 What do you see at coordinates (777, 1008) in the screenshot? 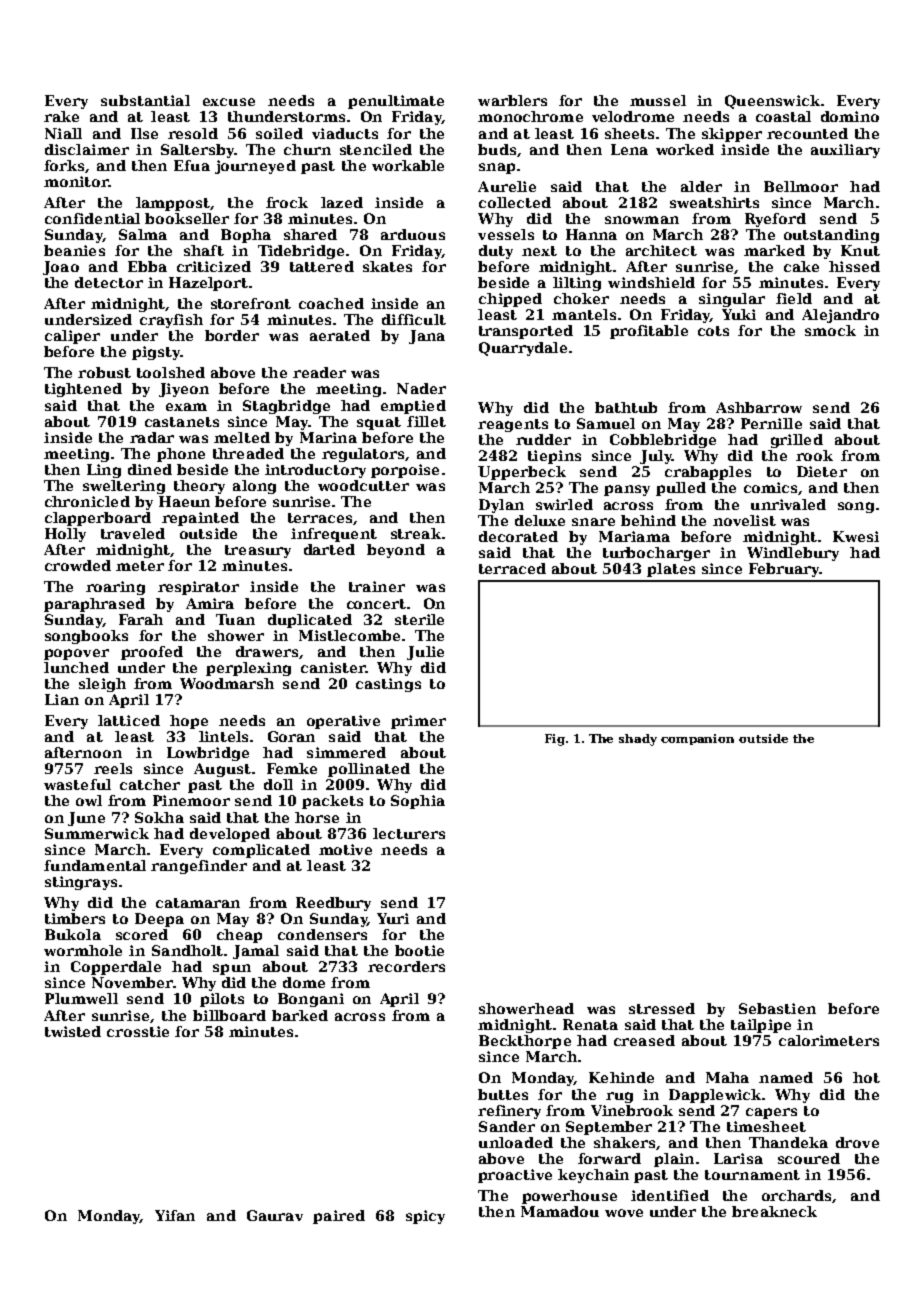
I see `Sebastien` at bounding box center [777, 1008].
